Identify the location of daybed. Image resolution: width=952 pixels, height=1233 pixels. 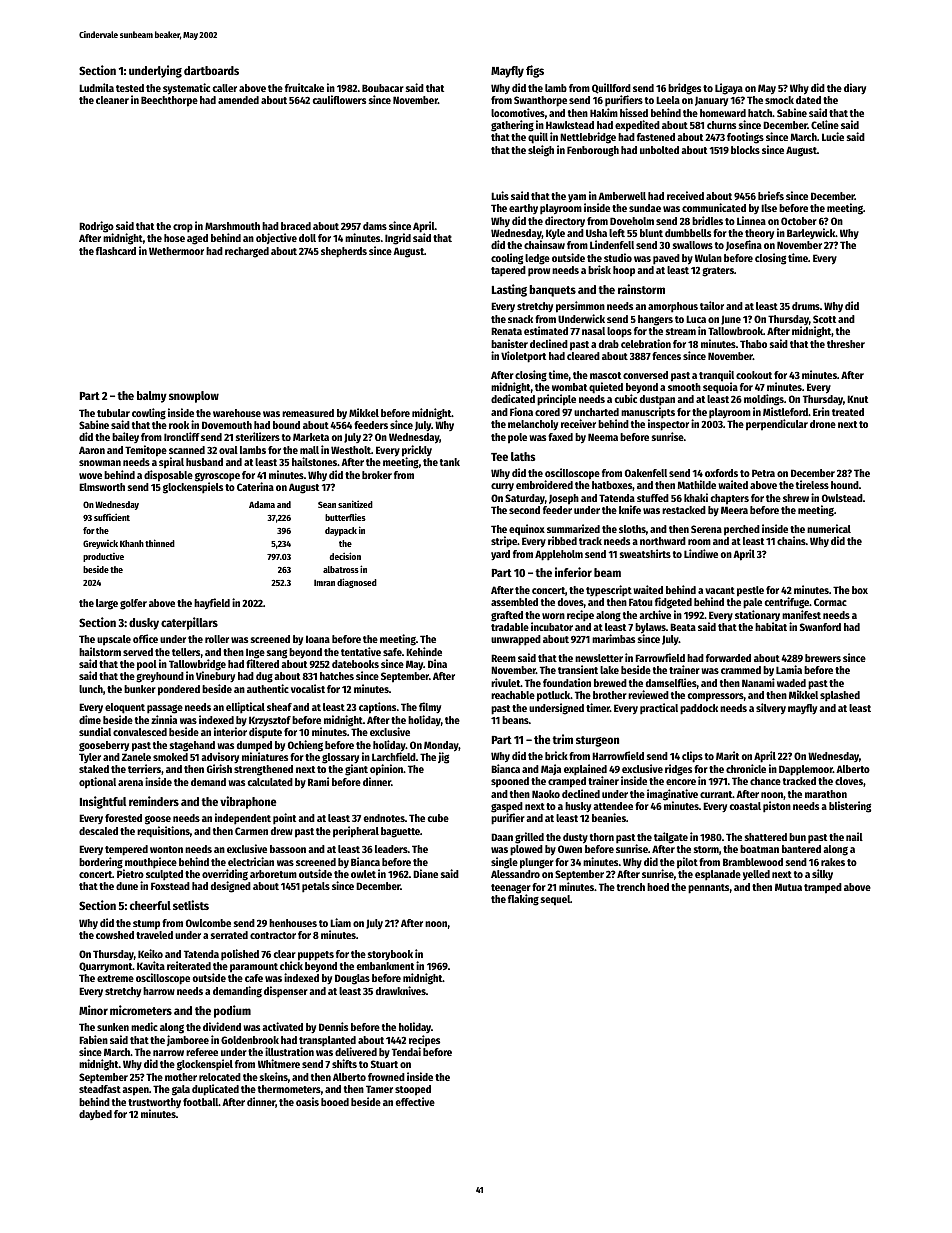
(95, 1115).
